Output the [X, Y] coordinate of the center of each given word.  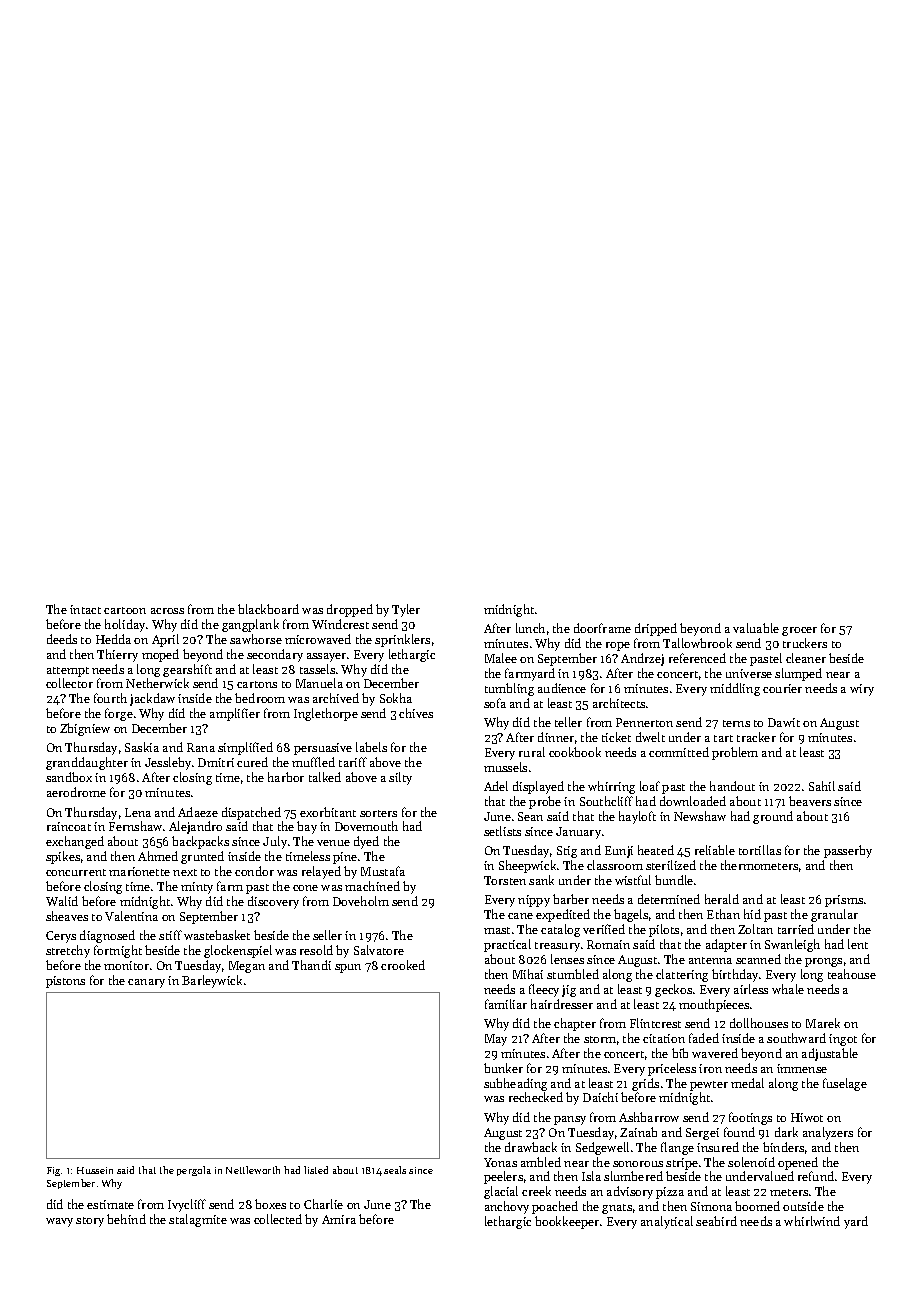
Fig [53, 1171]
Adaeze [198, 812]
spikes [63, 857]
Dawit [784, 722]
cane [520, 916]
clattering [682, 975]
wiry [862, 690]
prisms [844, 901]
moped [160, 655]
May [496, 1040]
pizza [670, 1193]
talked [325, 777]
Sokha [396, 698]
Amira [339, 1219]
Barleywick [212, 981]
